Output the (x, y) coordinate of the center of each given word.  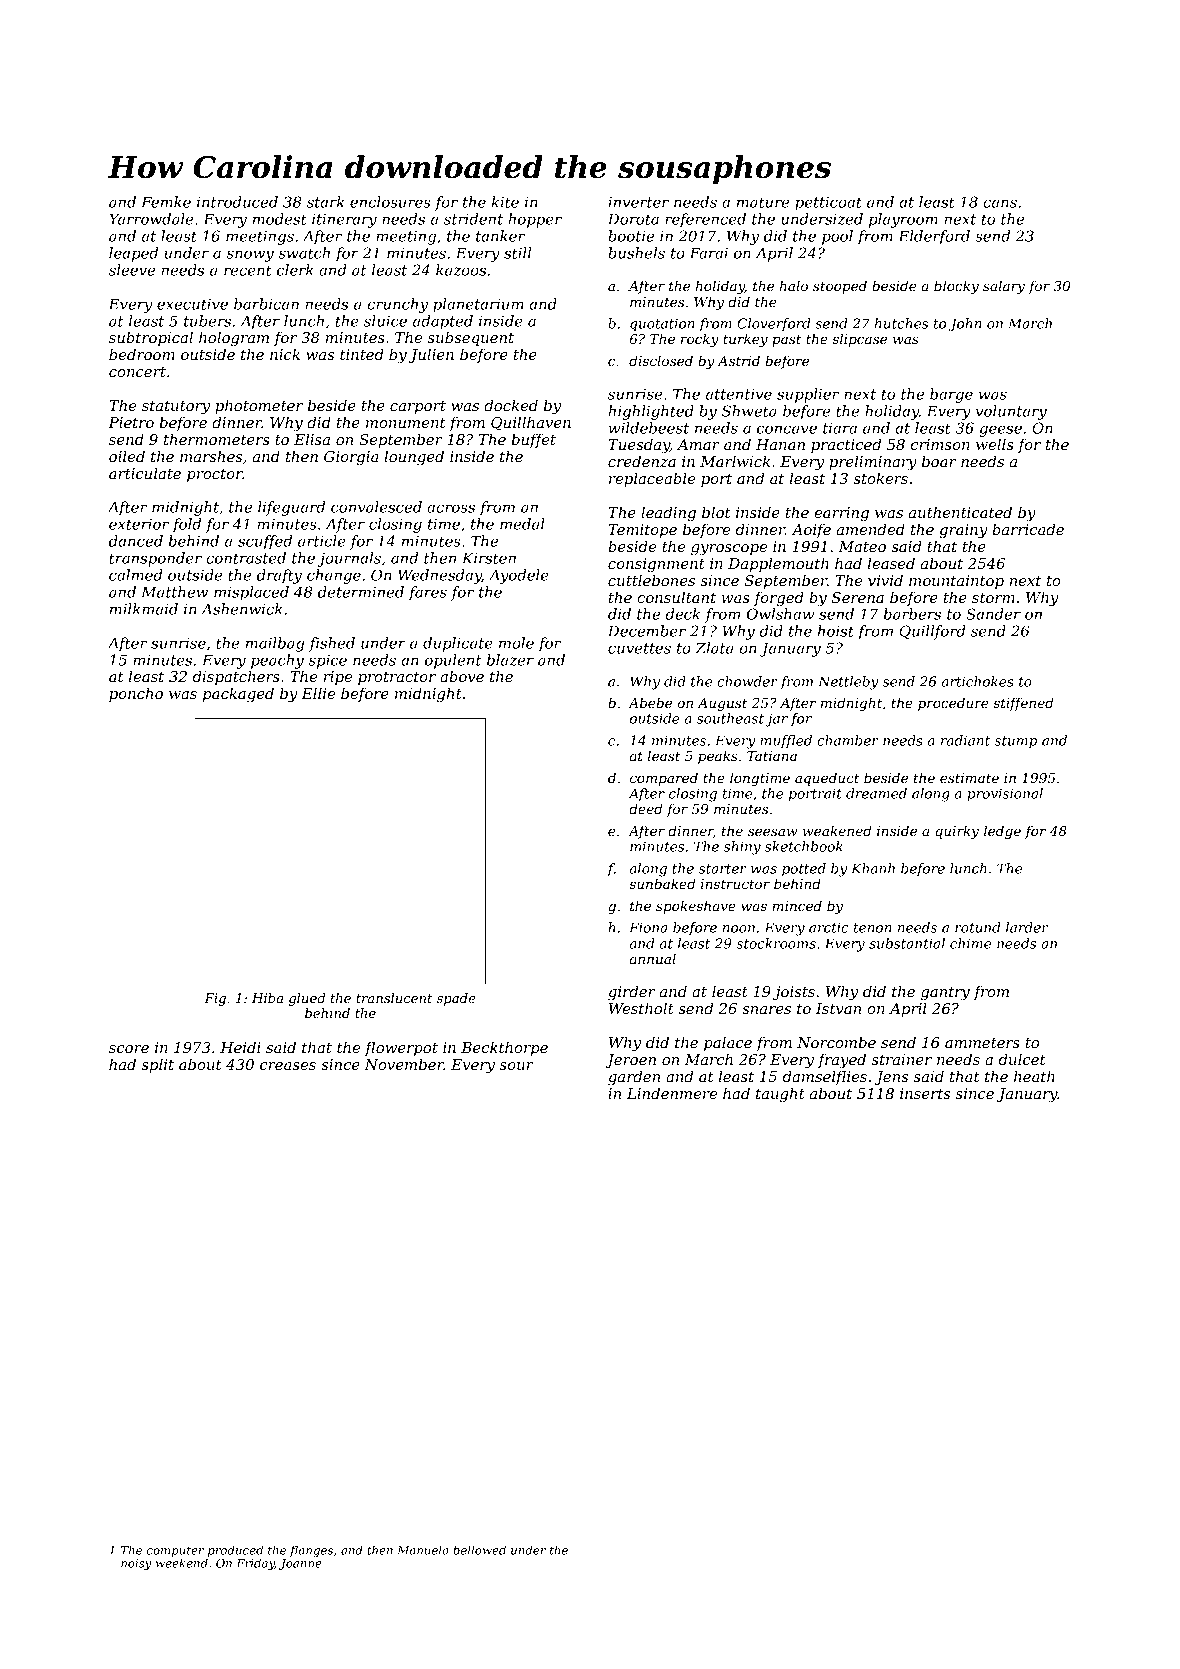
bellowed (479, 1550)
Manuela (422, 1550)
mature (763, 202)
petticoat (828, 203)
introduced (237, 202)
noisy (136, 1564)
